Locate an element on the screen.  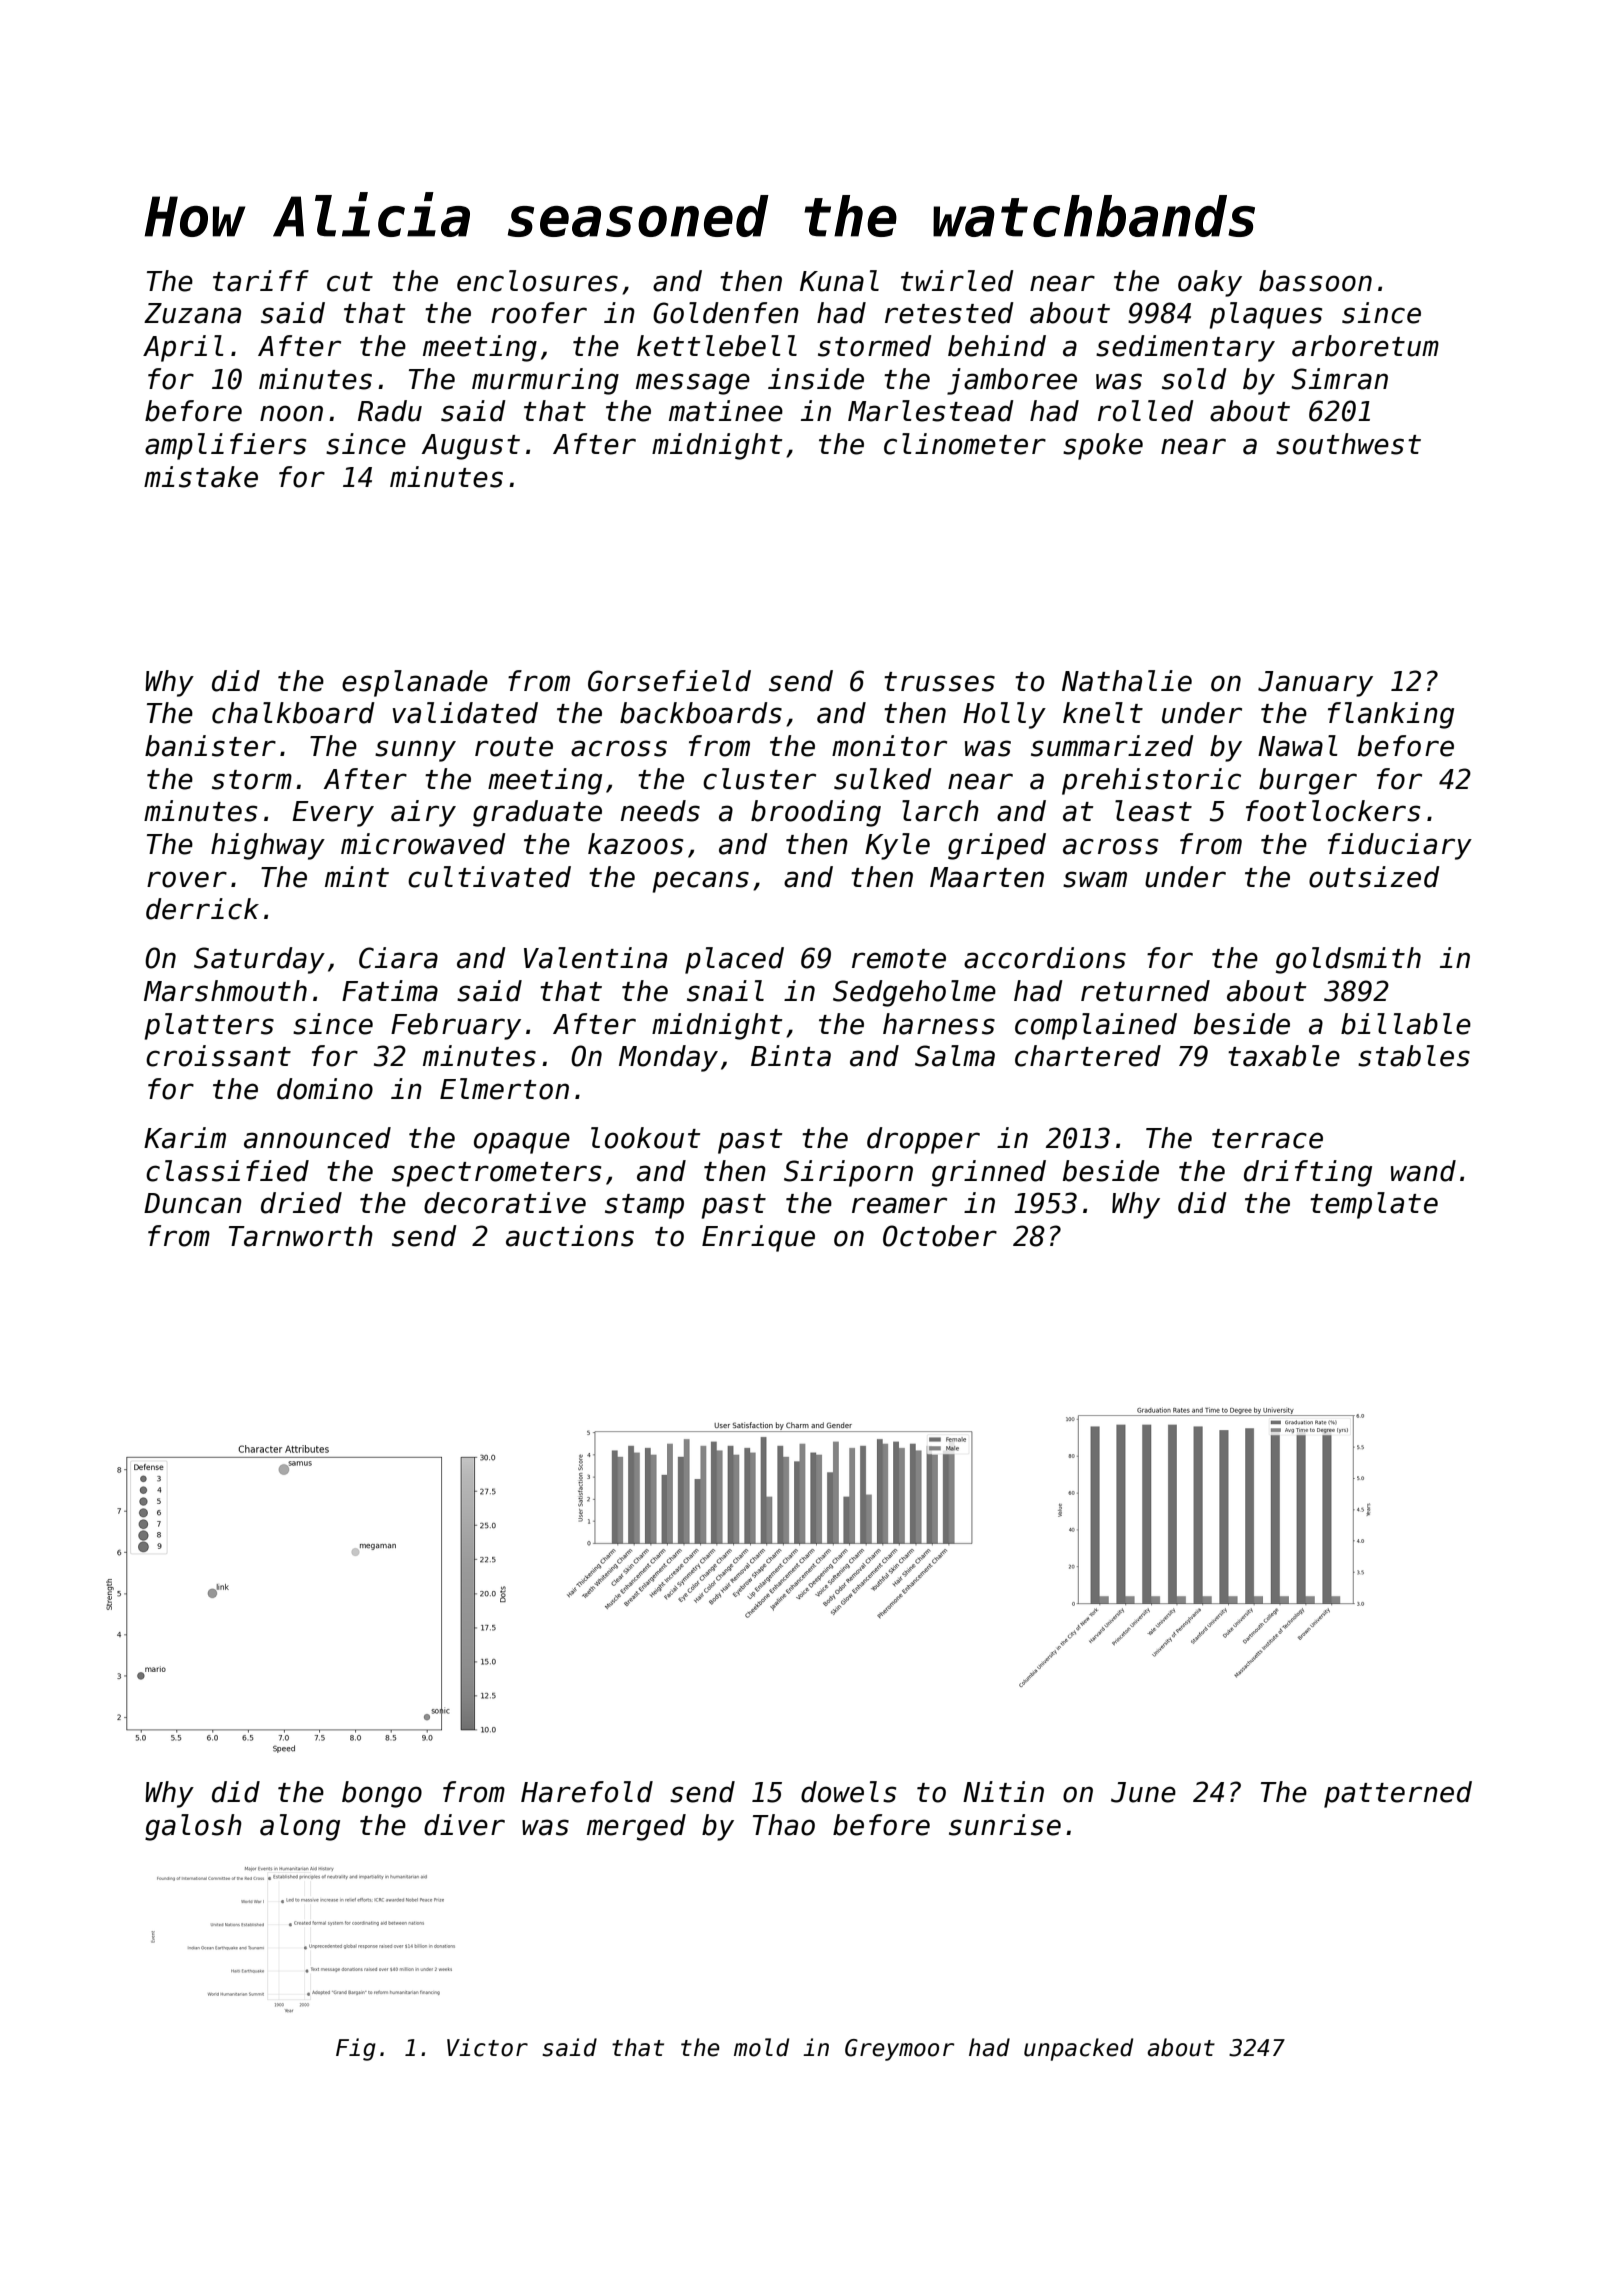
patterned is located at coordinates (1398, 1794).
